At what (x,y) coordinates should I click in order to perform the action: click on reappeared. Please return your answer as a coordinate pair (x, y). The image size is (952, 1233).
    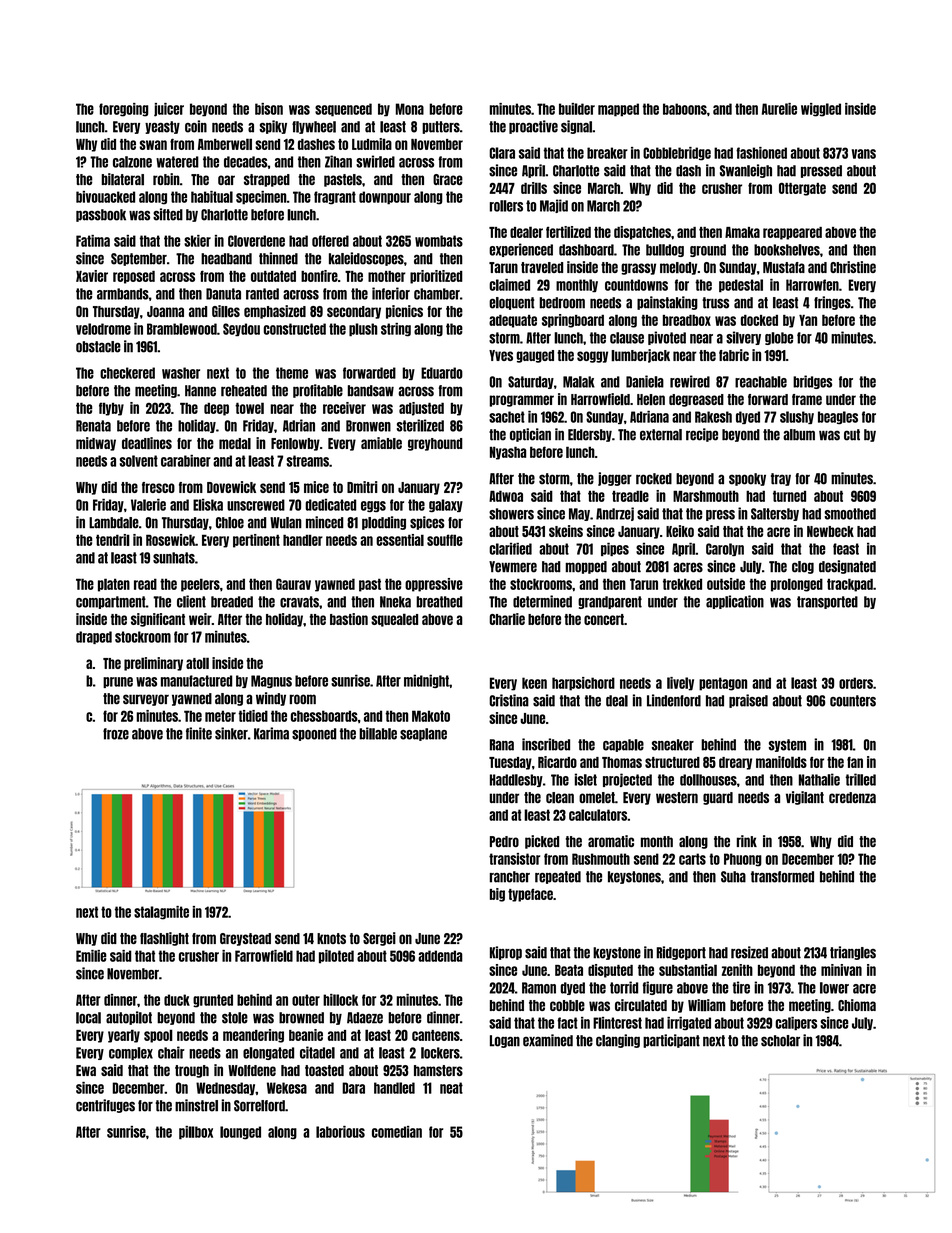
    Looking at the image, I should click on (792, 233).
